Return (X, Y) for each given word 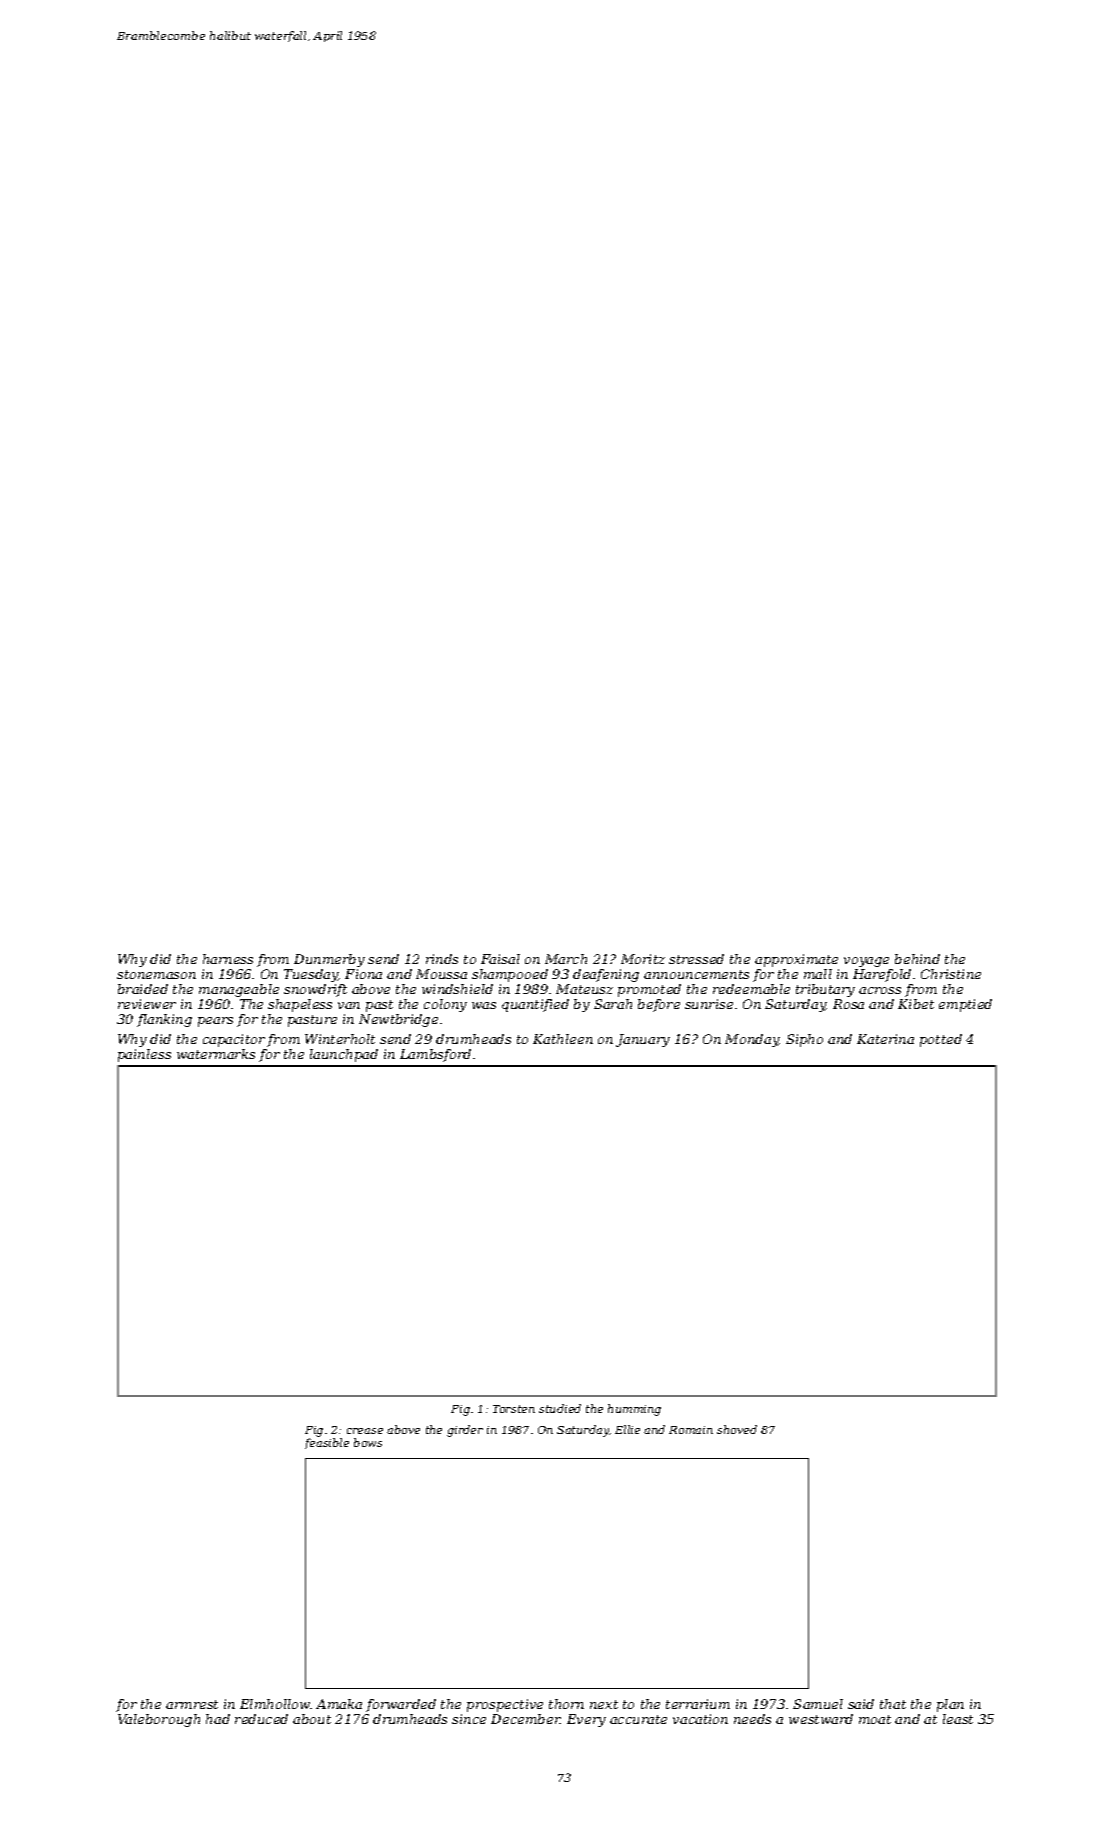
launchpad (344, 1055)
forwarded (401, 1705)
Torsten (514, 1409)
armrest (192, 1704)
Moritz (643, 959)
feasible (327, 1443)
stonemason (156, 974)
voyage (866, 962)
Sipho (804, 1040)
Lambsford (435, 1055)
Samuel (818, 1704)
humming (634, 1410)
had (218, 1719)
